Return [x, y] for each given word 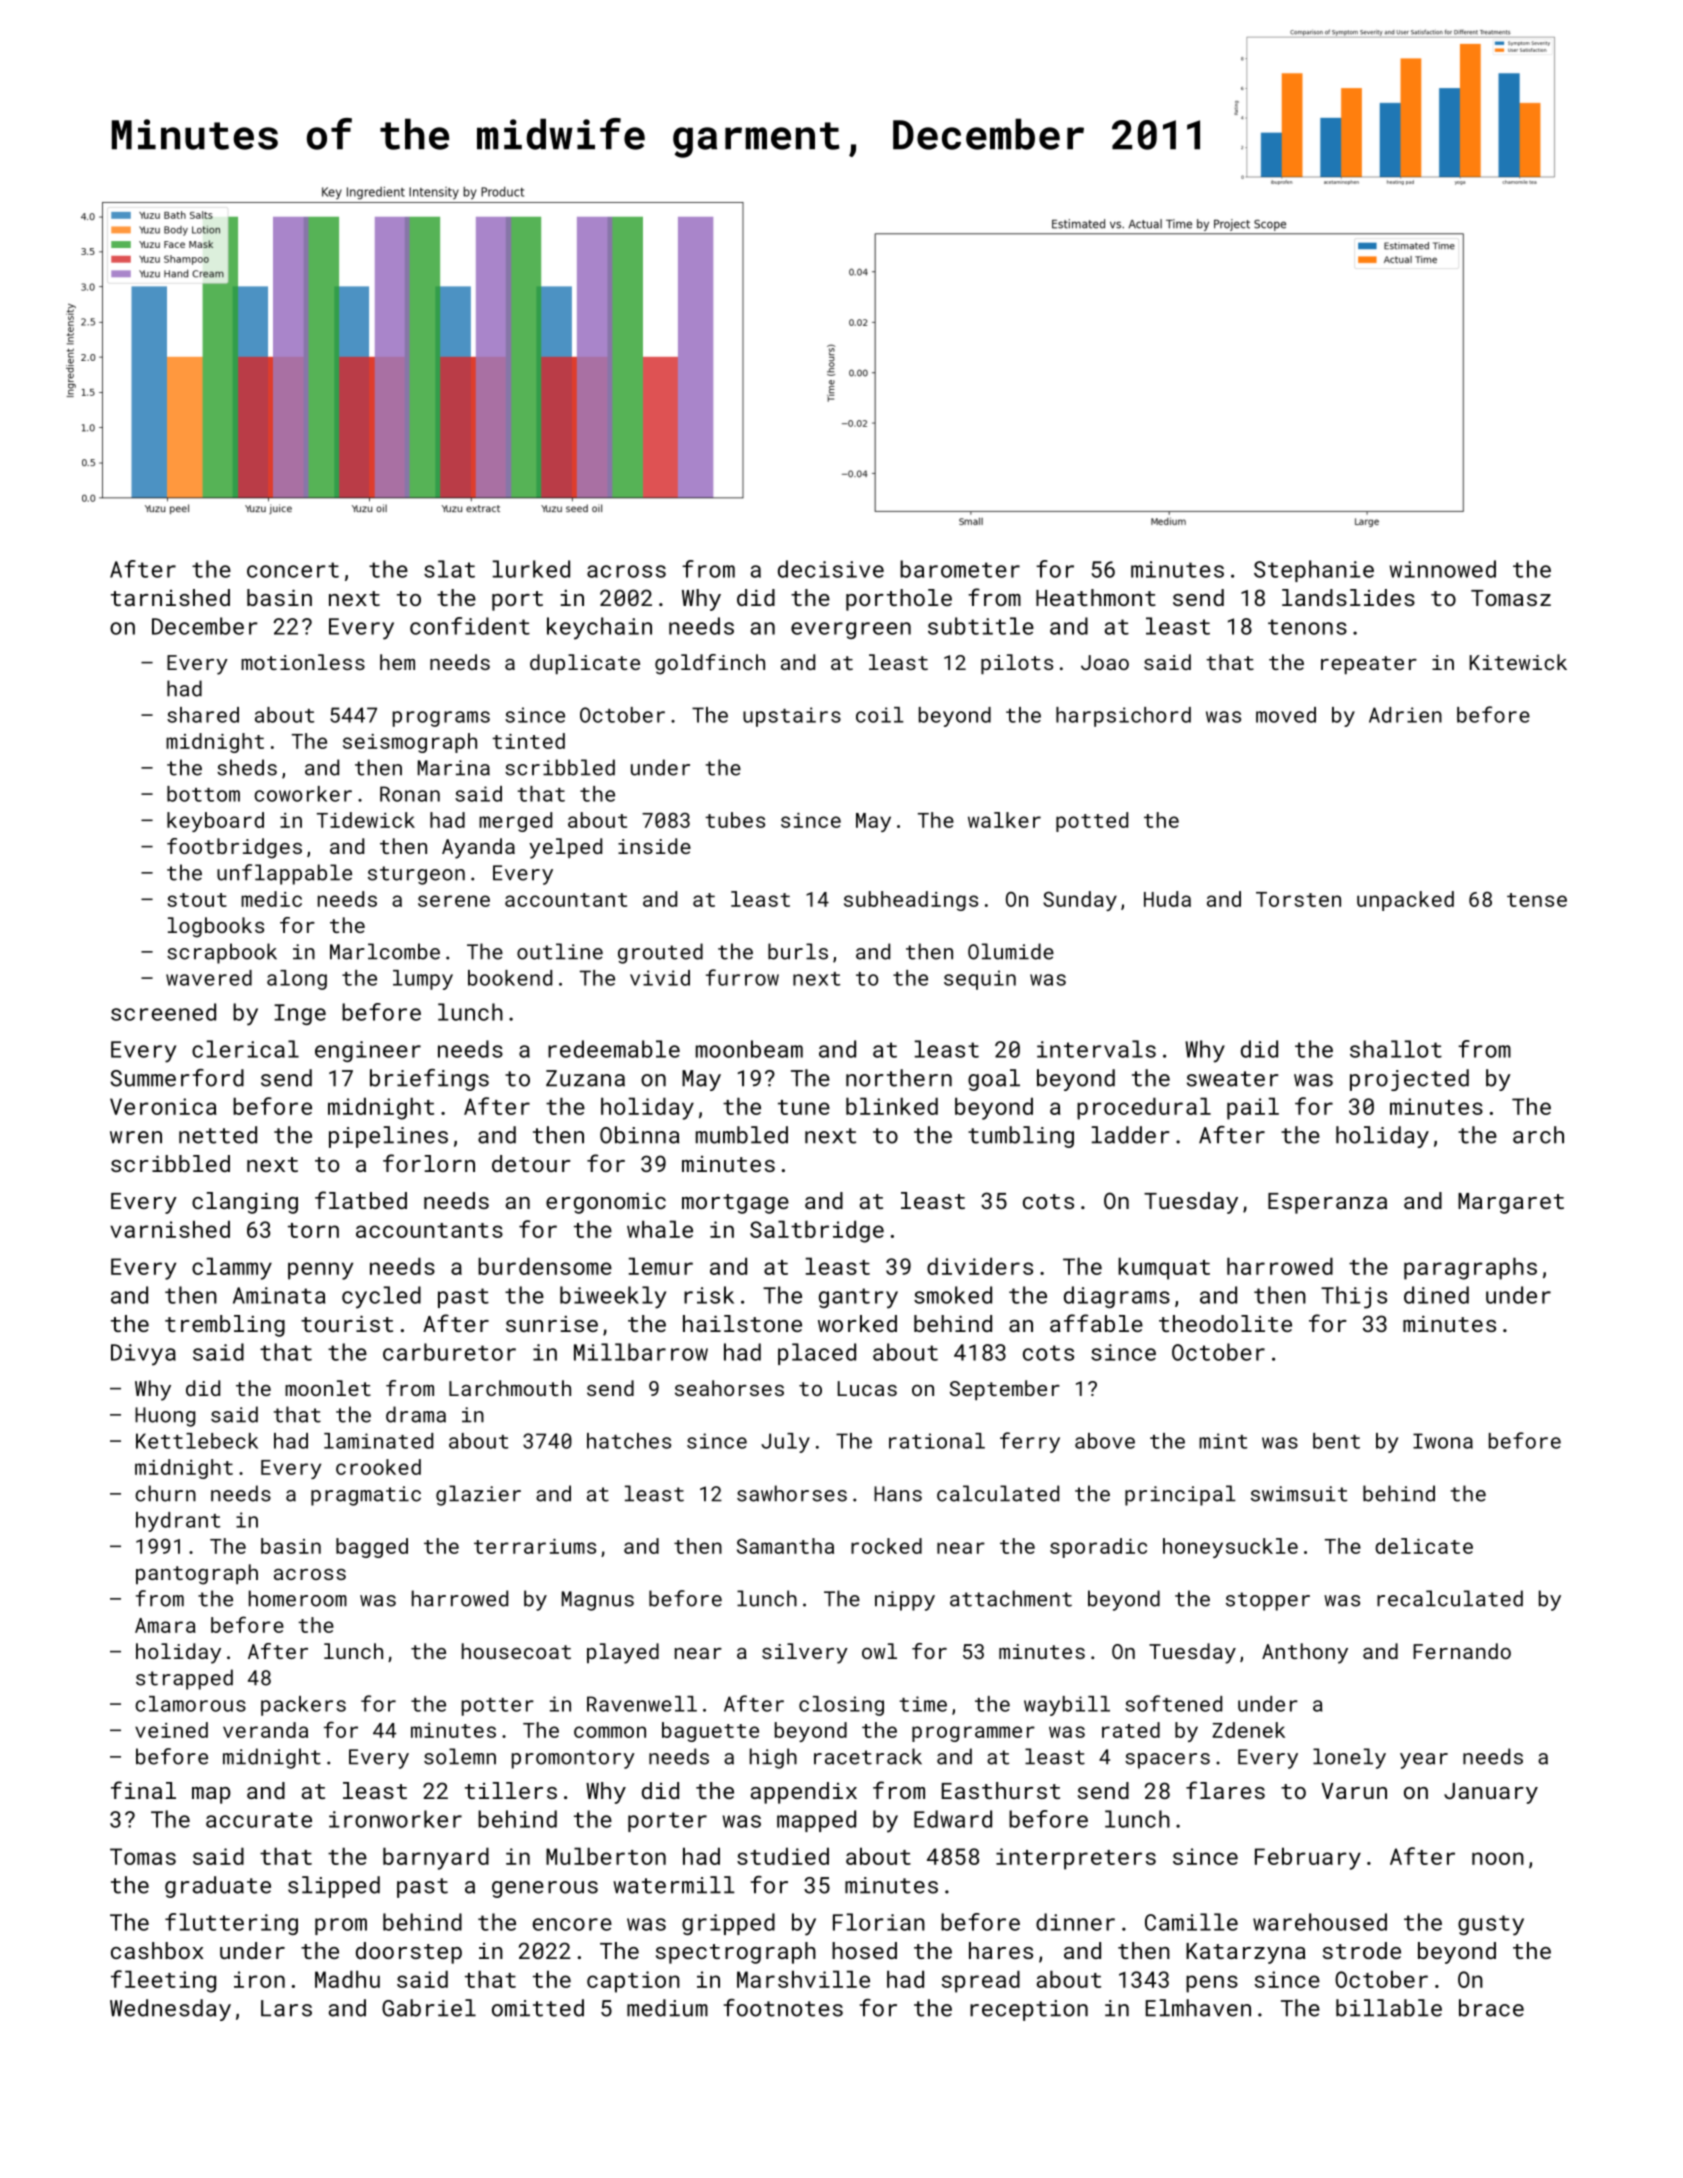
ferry [1030, 1442]
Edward [953, 1819]
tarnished [170, 597]
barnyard [436, 1858]
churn [165, 1493]
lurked [531, 569]
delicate [1424, 1546]
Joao [1105, 662]
